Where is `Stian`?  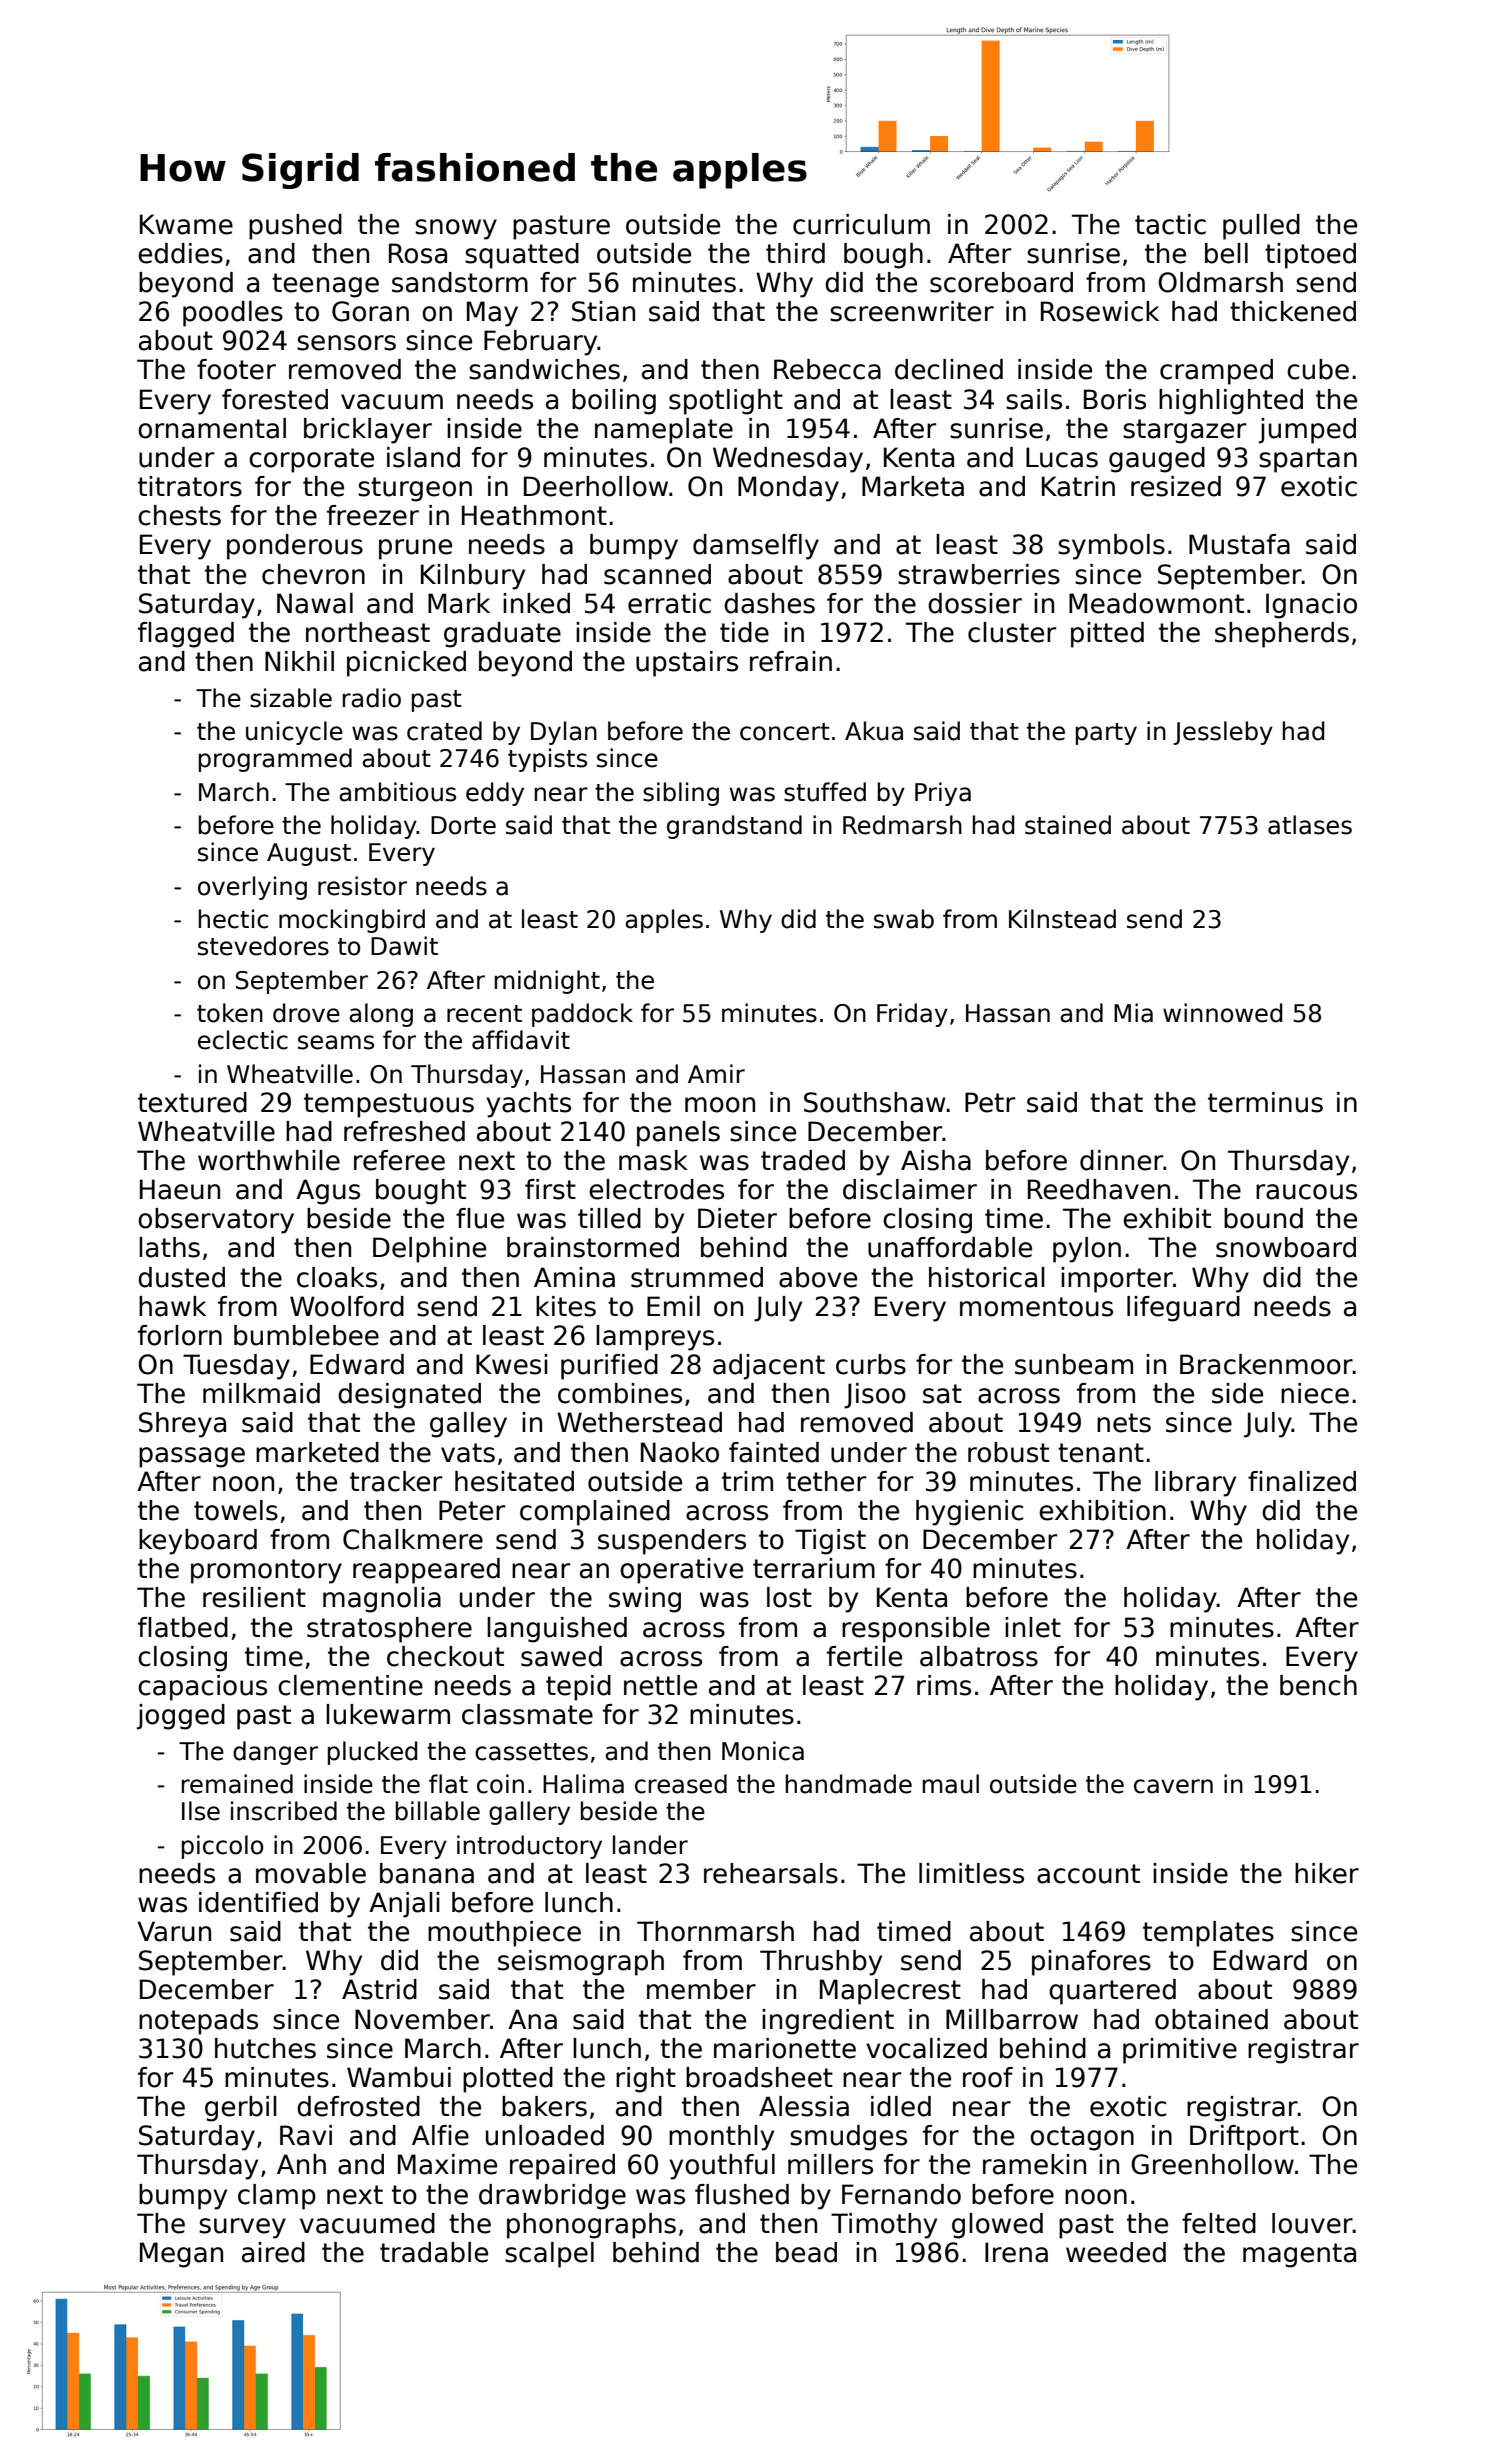 Stian is located at coordinates (603, 311).
